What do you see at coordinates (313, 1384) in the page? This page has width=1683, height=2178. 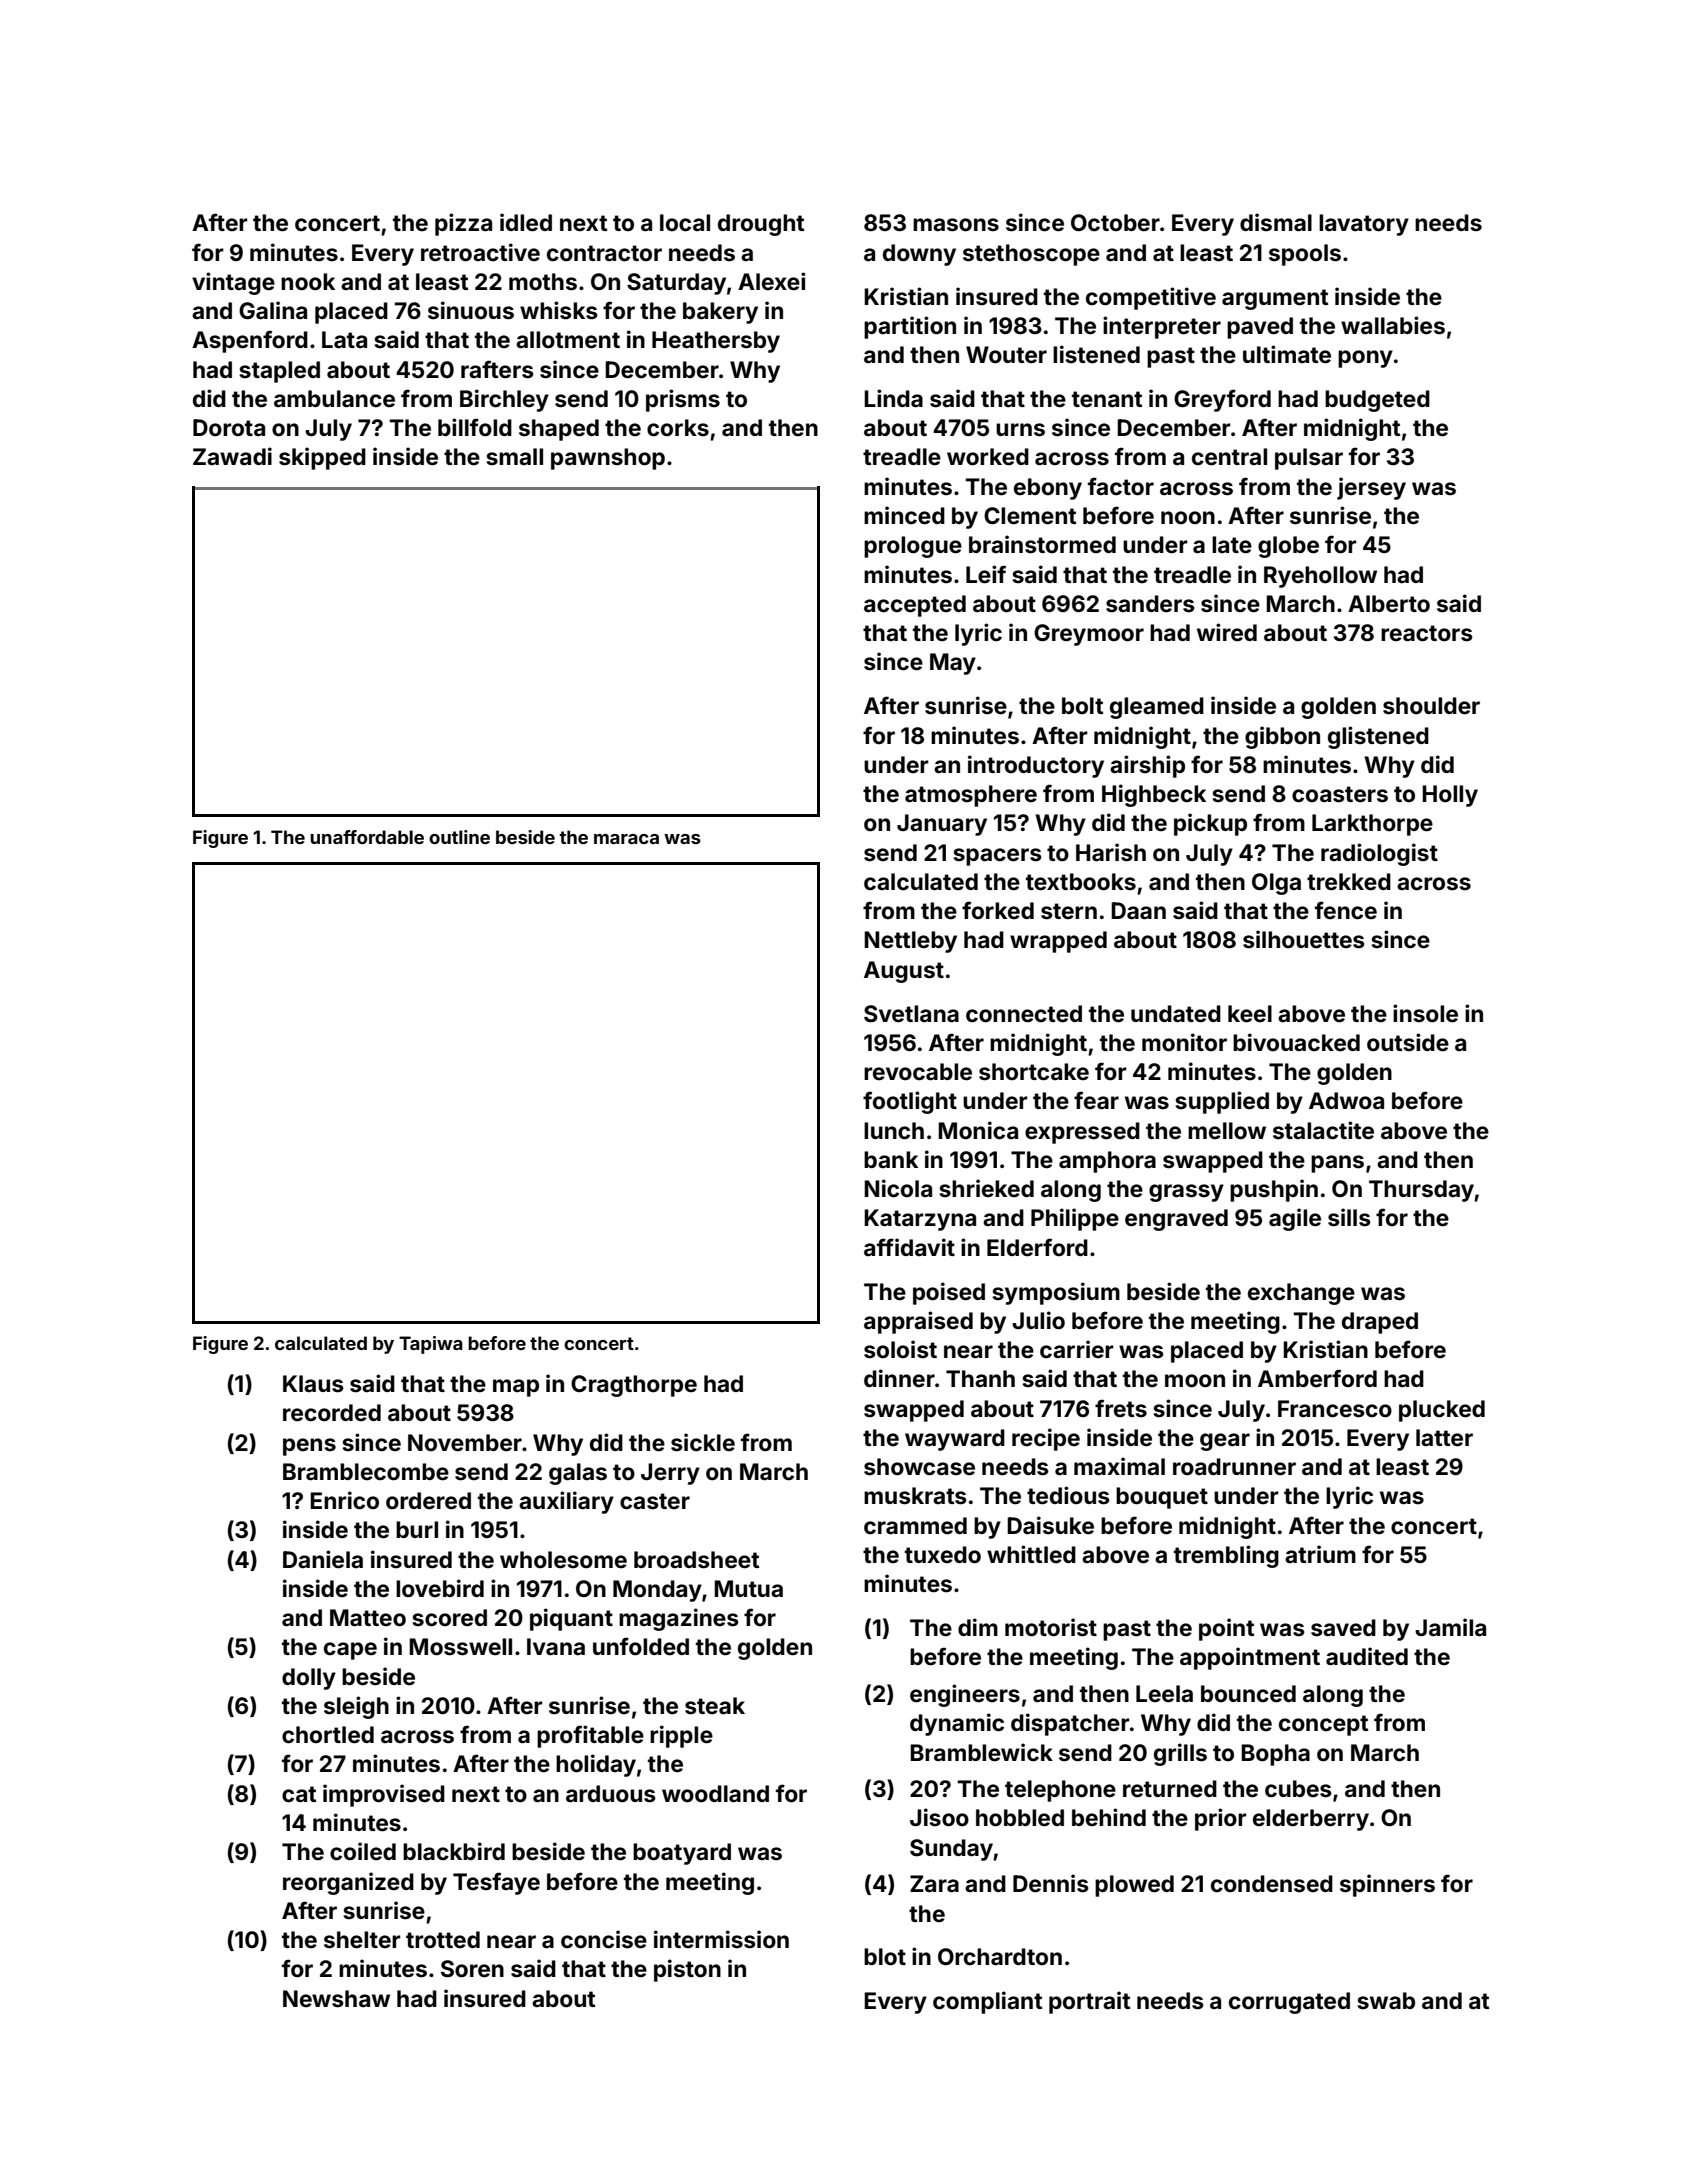 I see `Klaus` at bounding box center [313, 1384].
